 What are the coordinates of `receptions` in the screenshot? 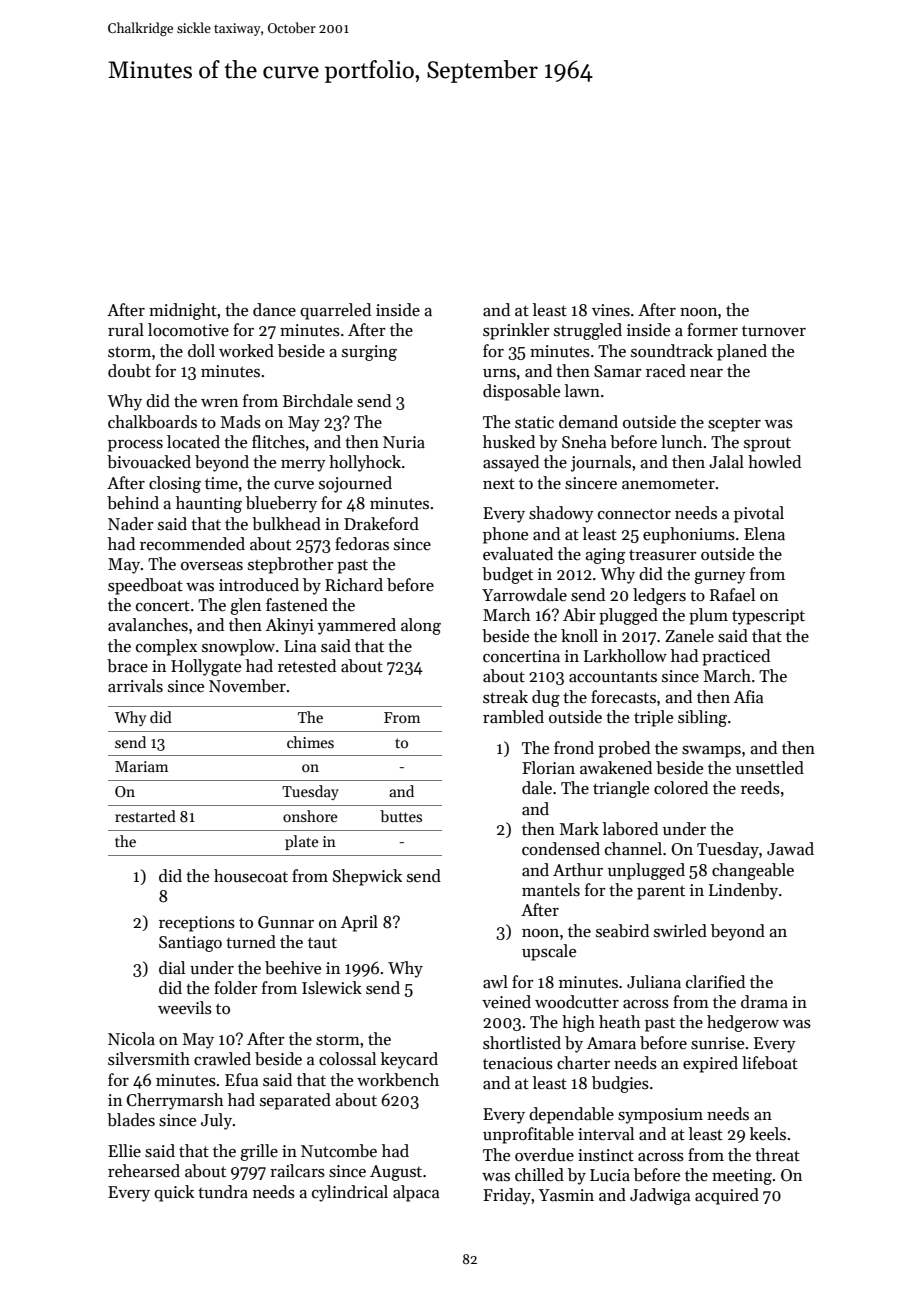 It's located at (197, 924).
